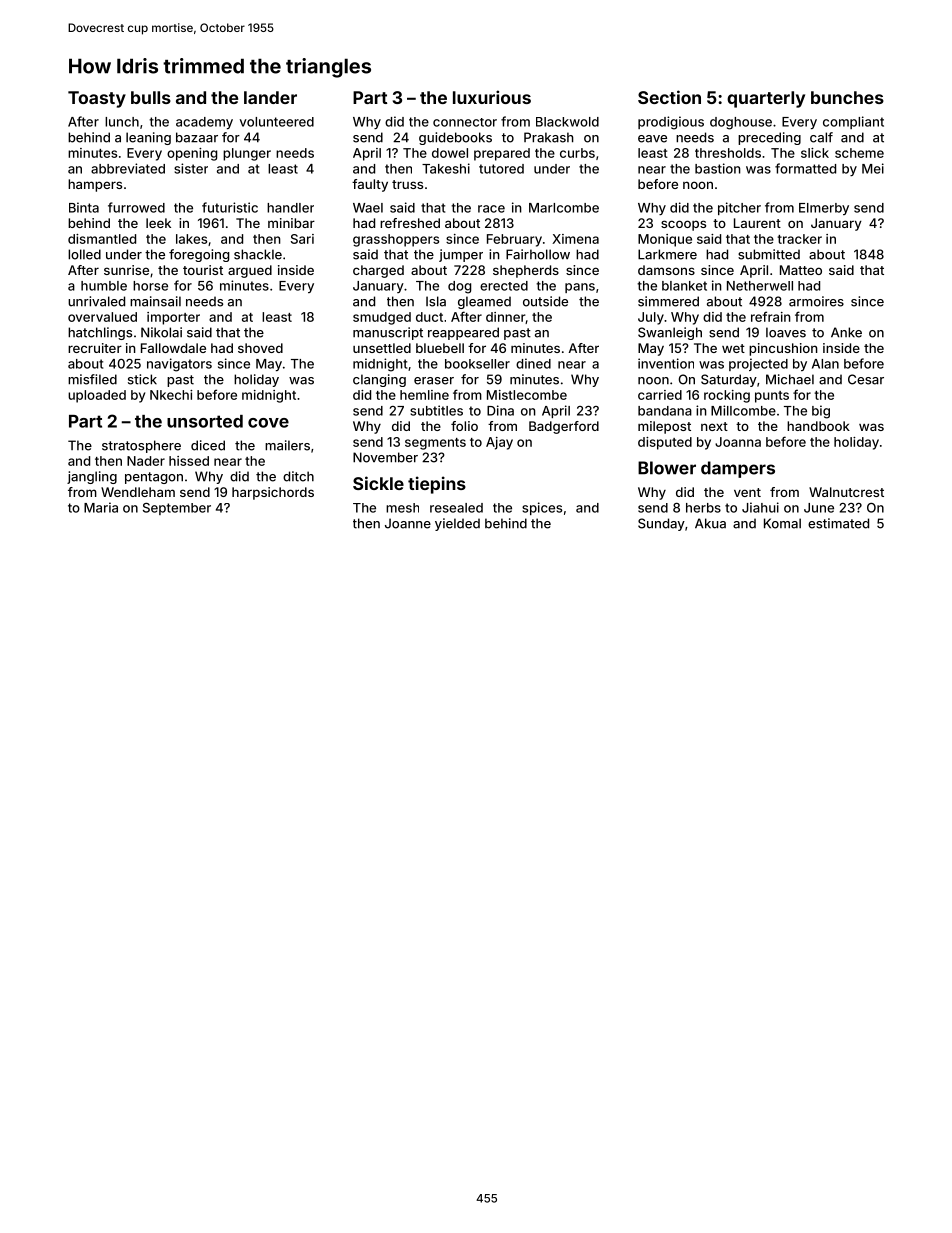 This screenshot has height=1233, width=952. What do you see at coordinates (703, 508) in the screenshot?
I see `herbs` at bounding box center [703, 508].
